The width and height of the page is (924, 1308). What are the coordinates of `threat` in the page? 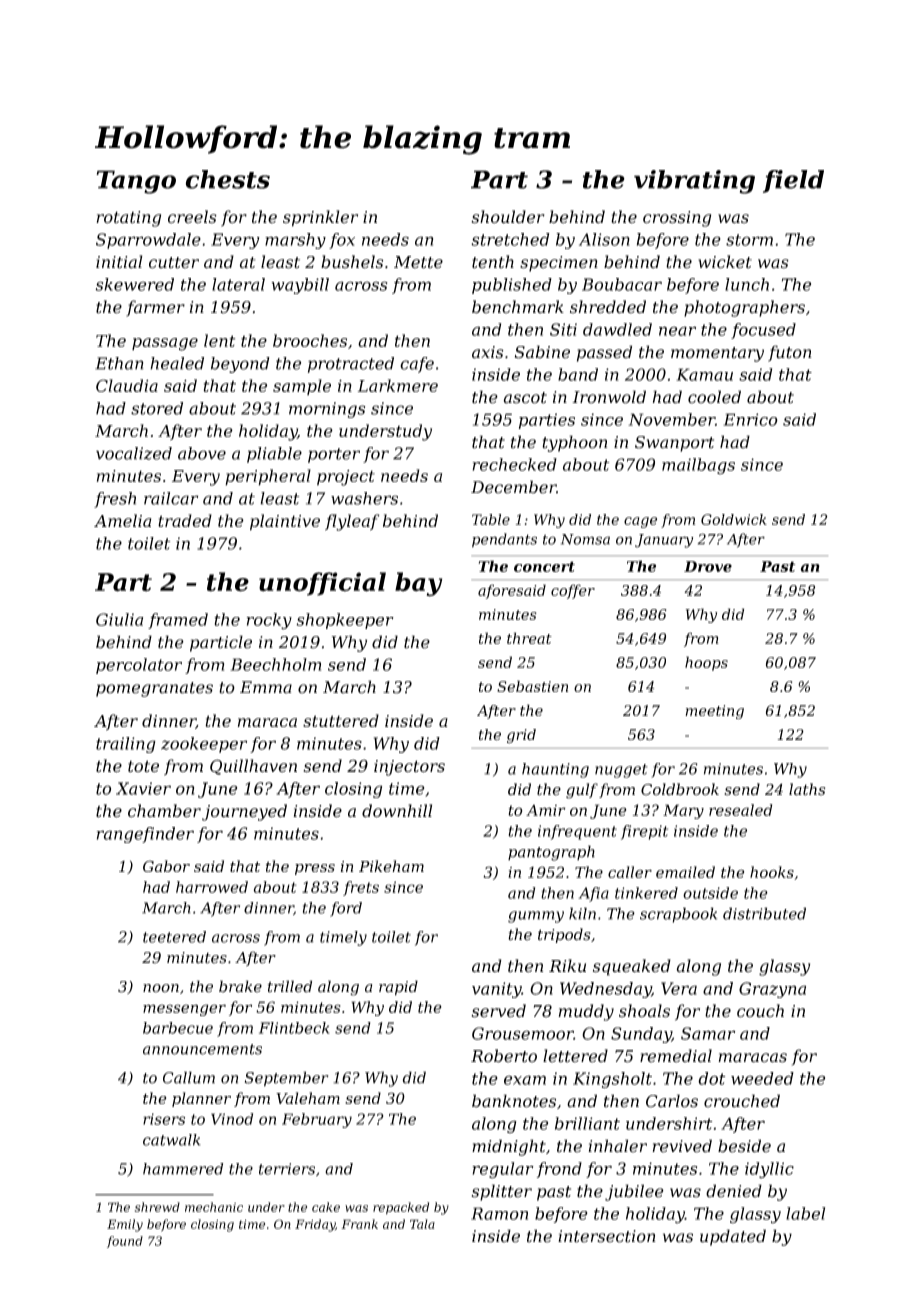 It's located at (529, 638).
